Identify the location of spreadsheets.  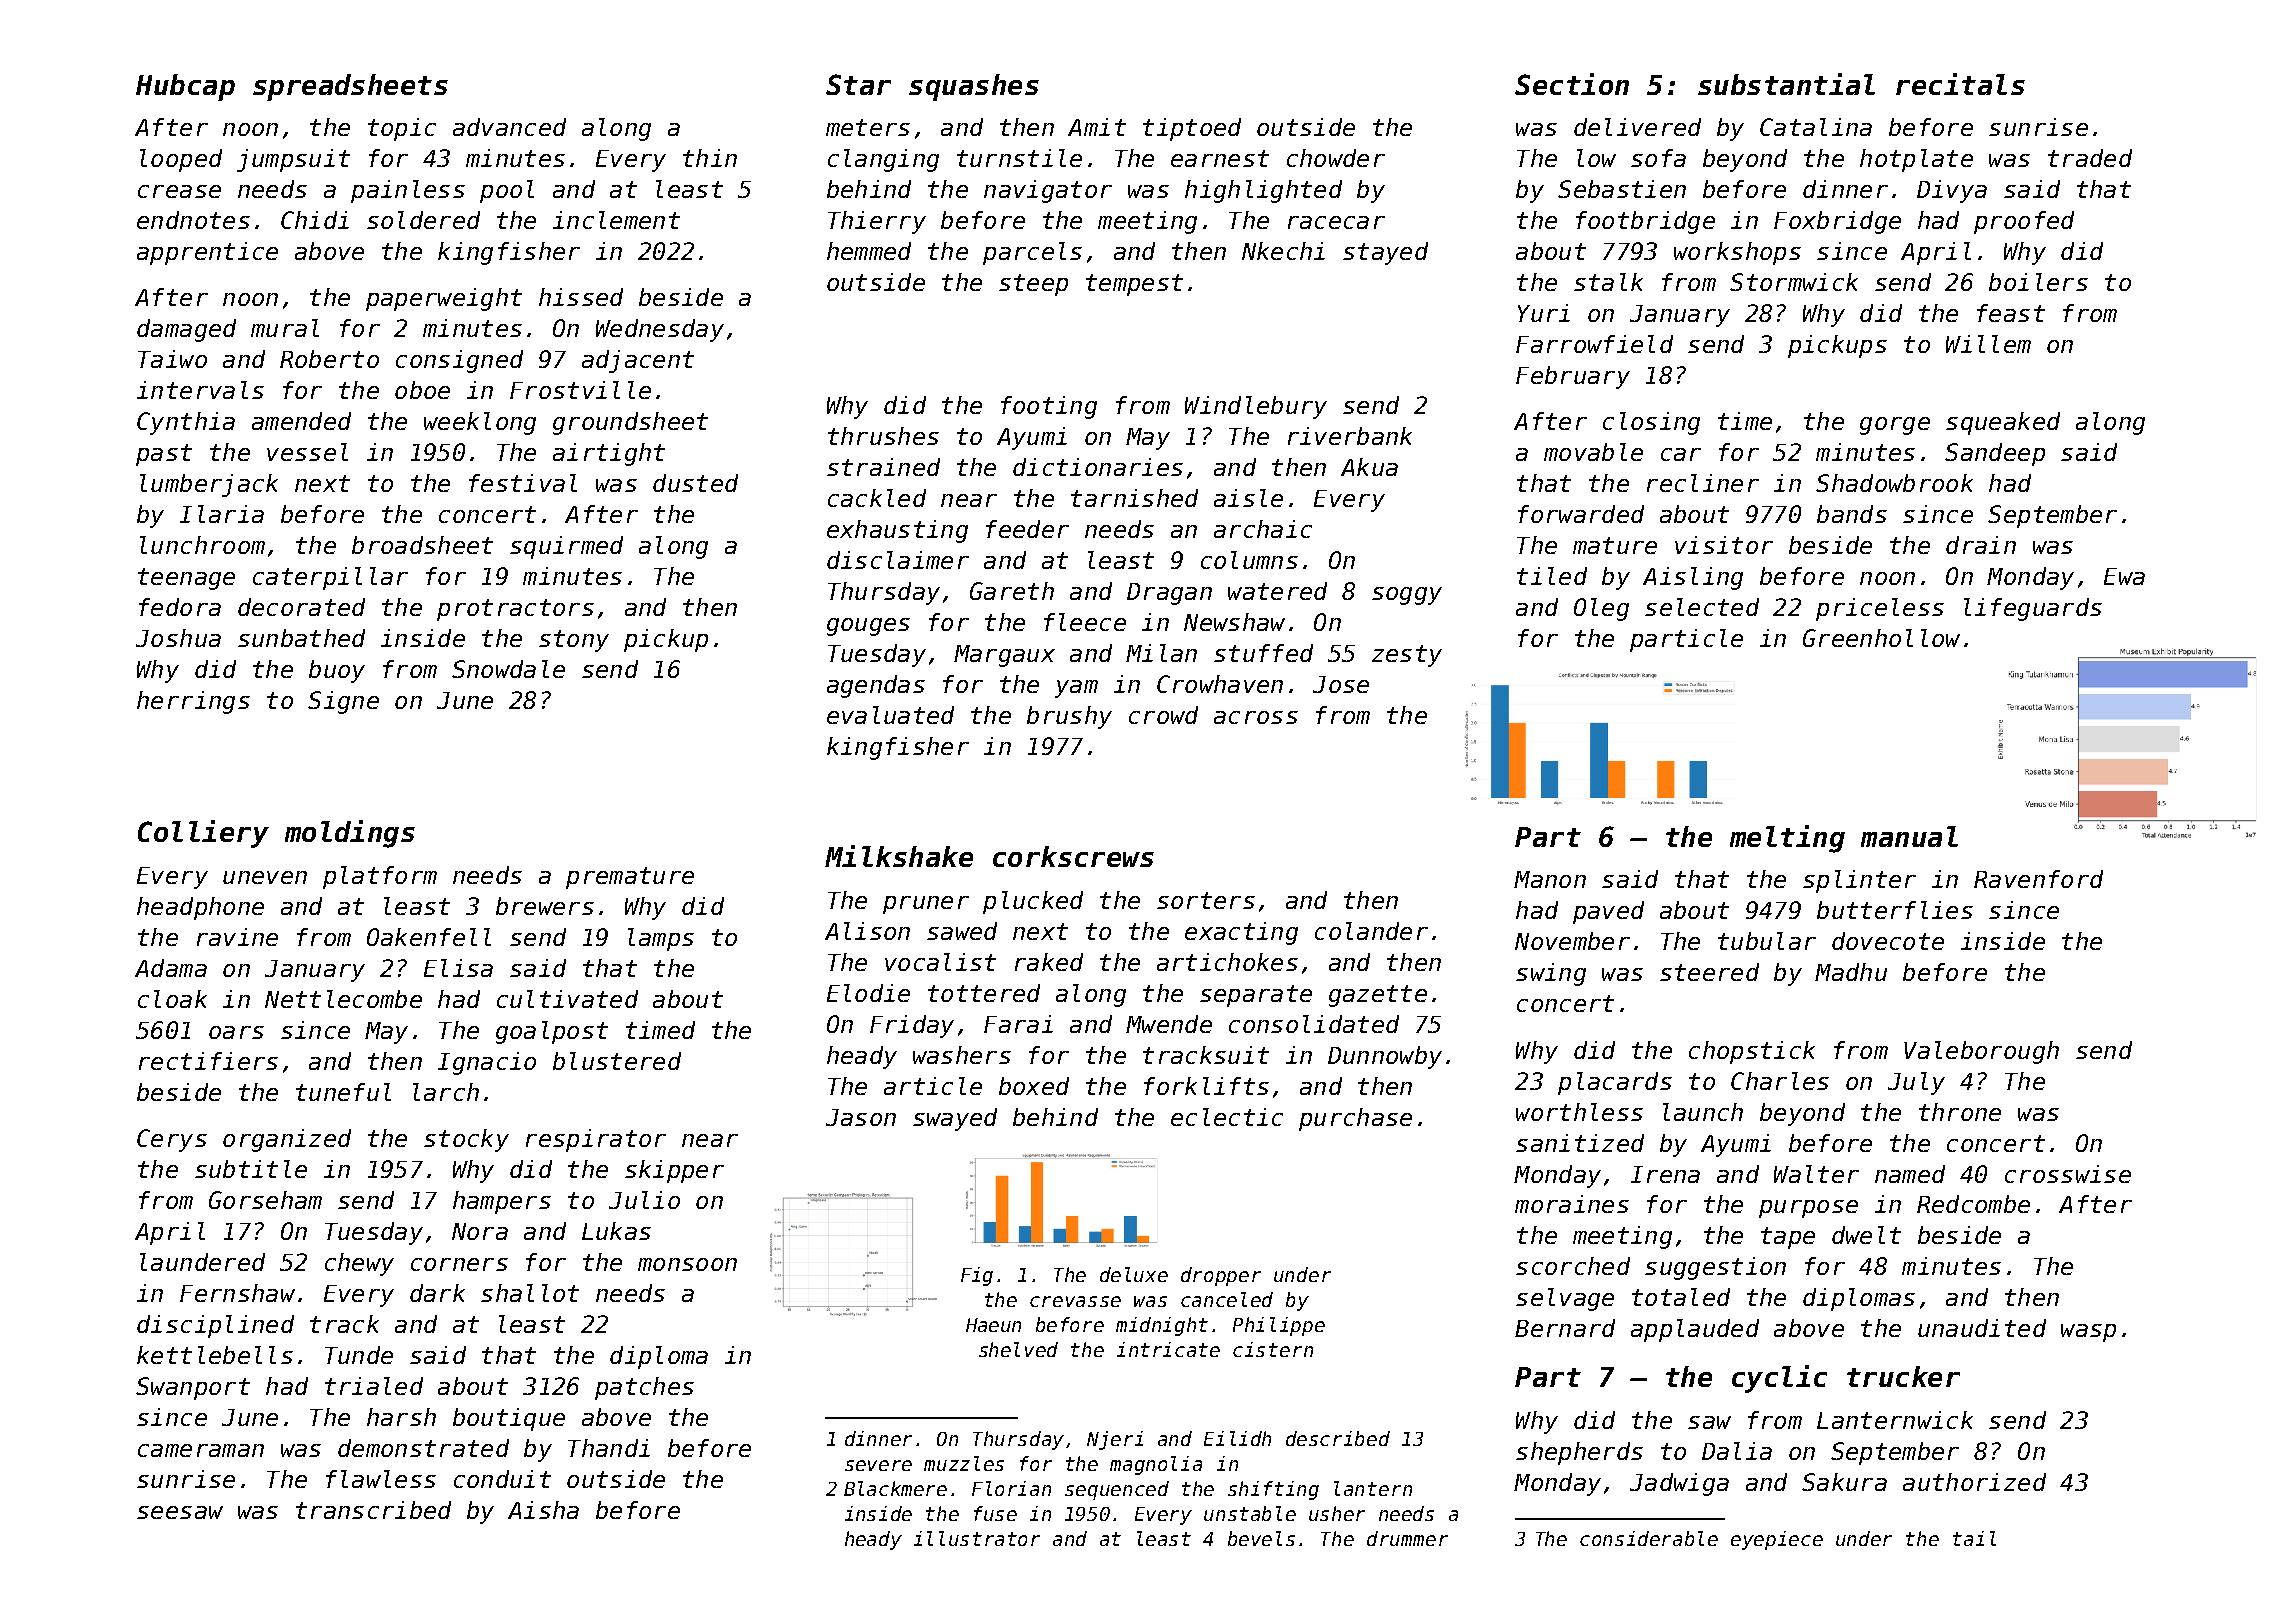
(350, 87).
